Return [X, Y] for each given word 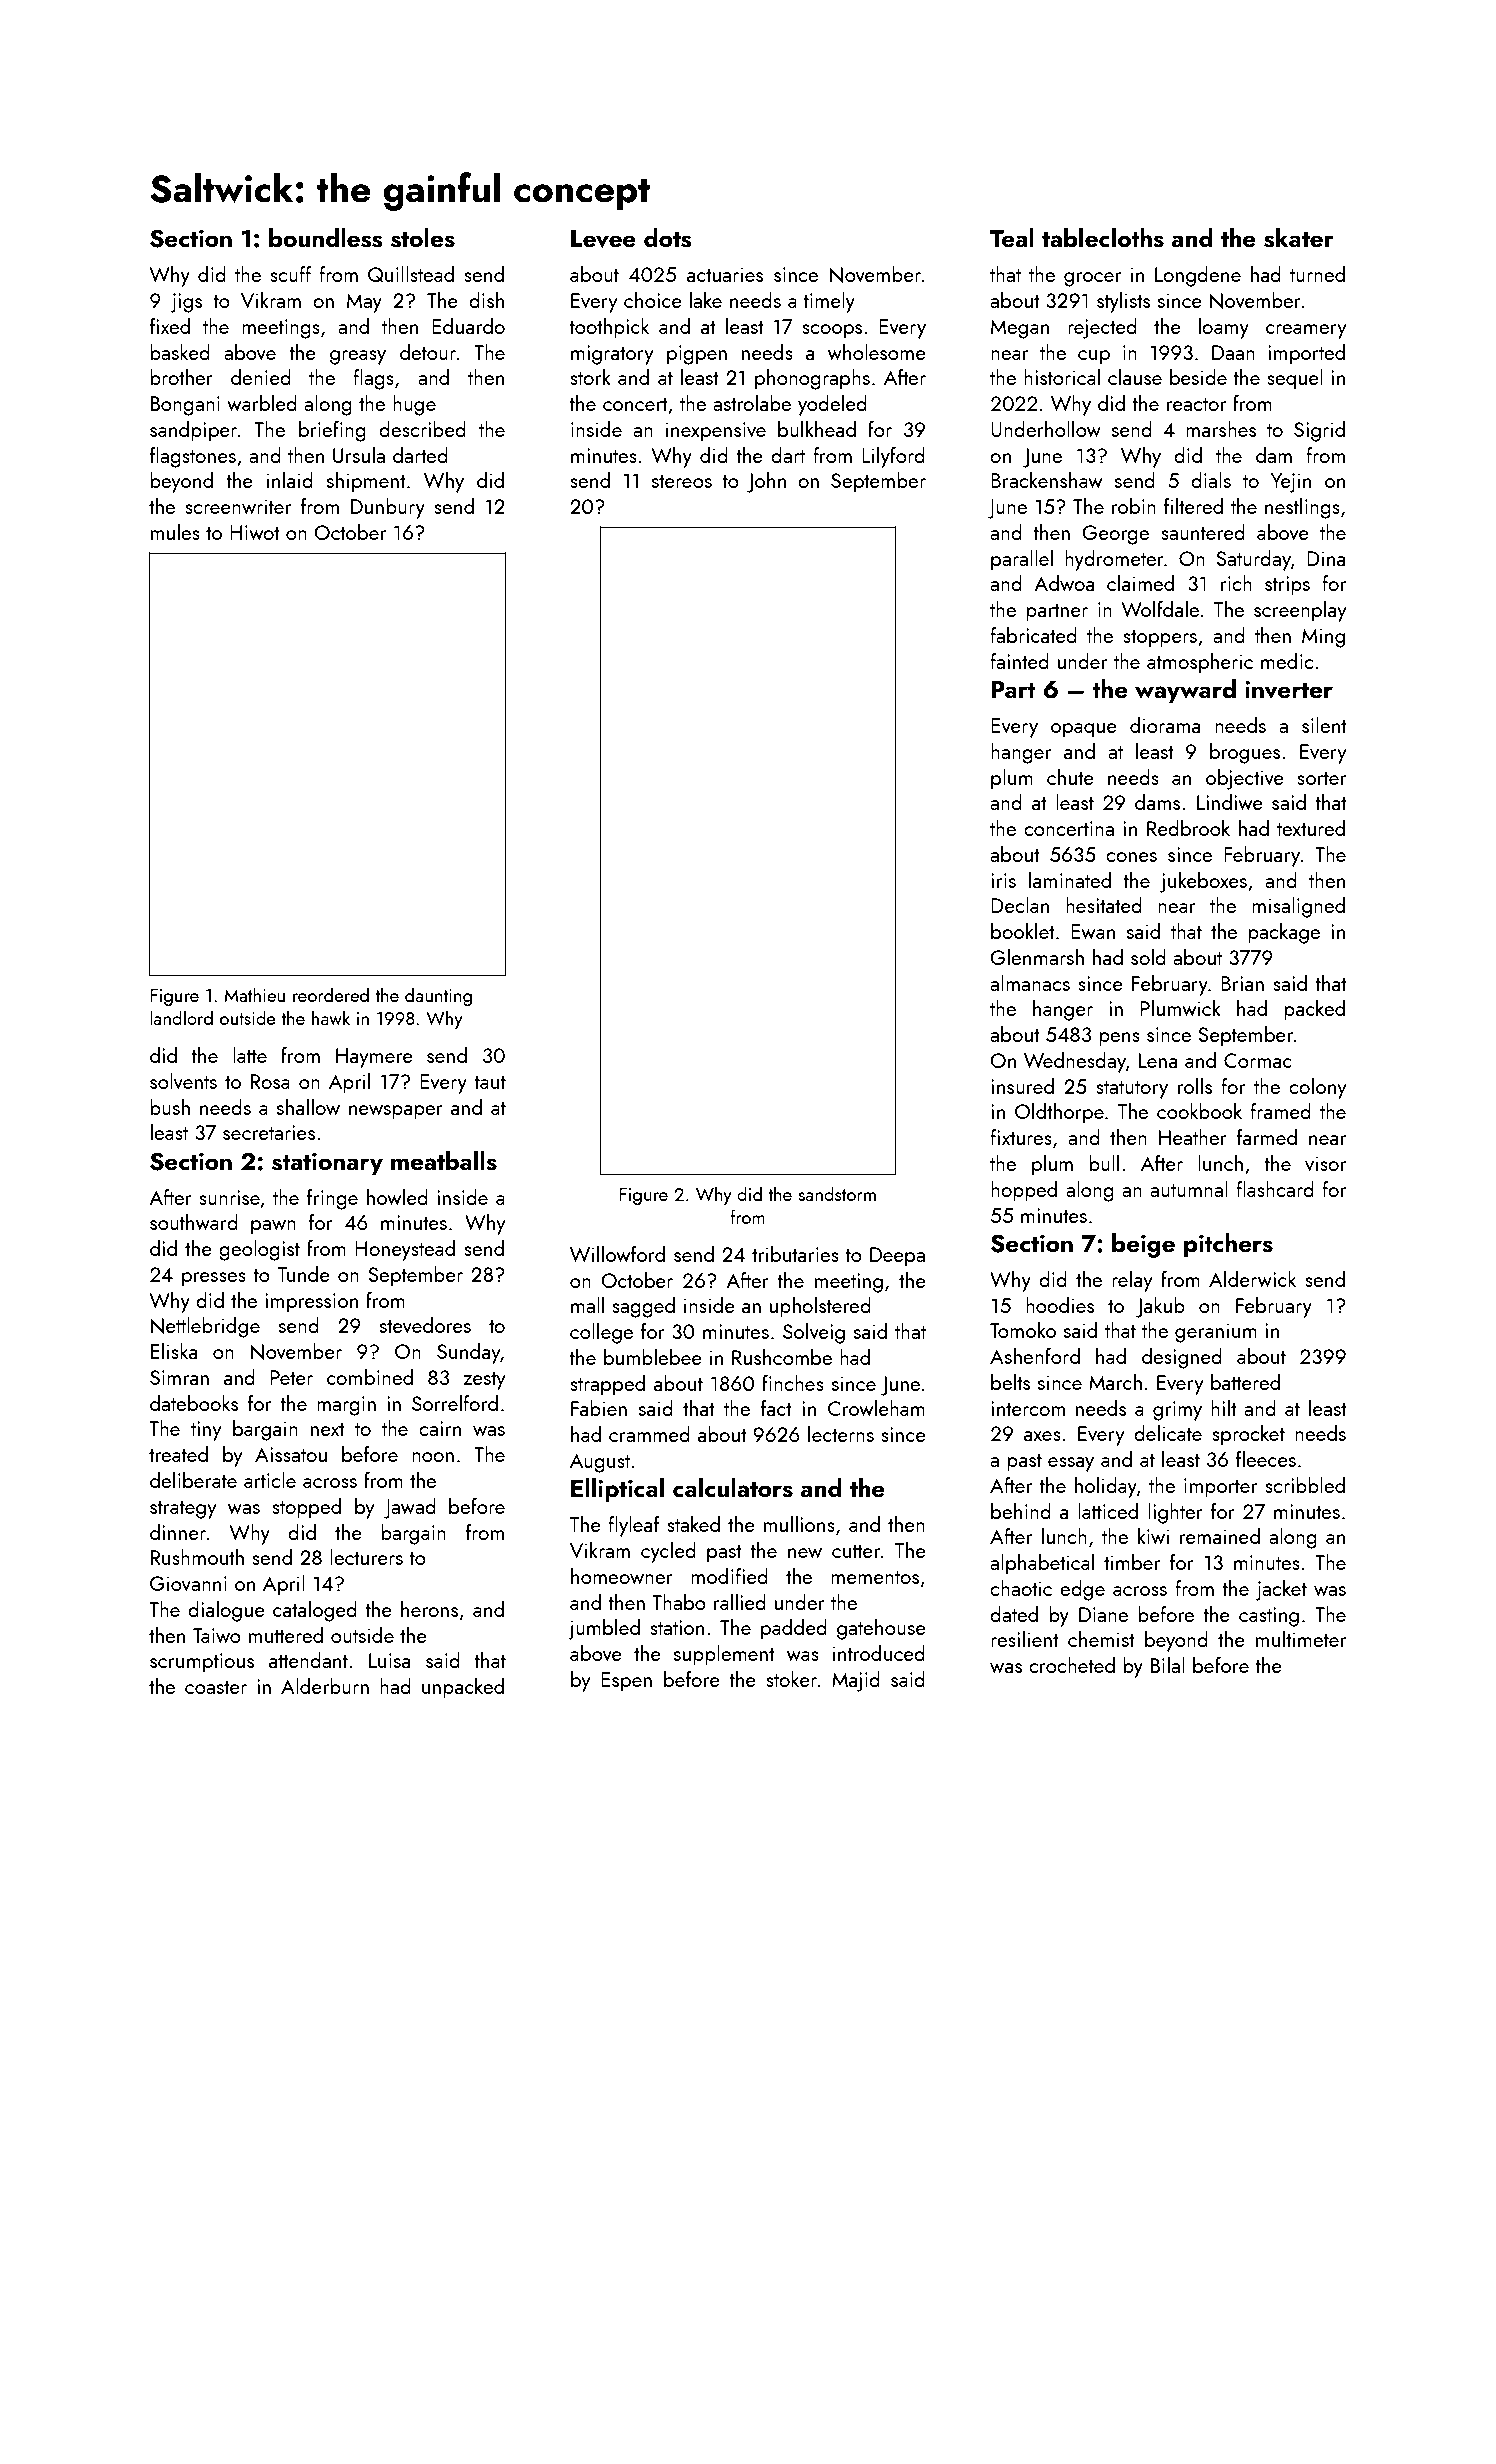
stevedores [425, 1325]
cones [1131, 857]
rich [1236, 583]
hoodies [1060, 1305]
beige [1143, 1245]
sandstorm [837, 1193]
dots [667, 238]
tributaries [795, 1254]
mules [175, 532]
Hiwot [255, 532]
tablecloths [1103, 238]
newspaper [396, 1112]
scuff [290, 274]
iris [1003, 880]
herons [429, 1609]
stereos [682, 481]
